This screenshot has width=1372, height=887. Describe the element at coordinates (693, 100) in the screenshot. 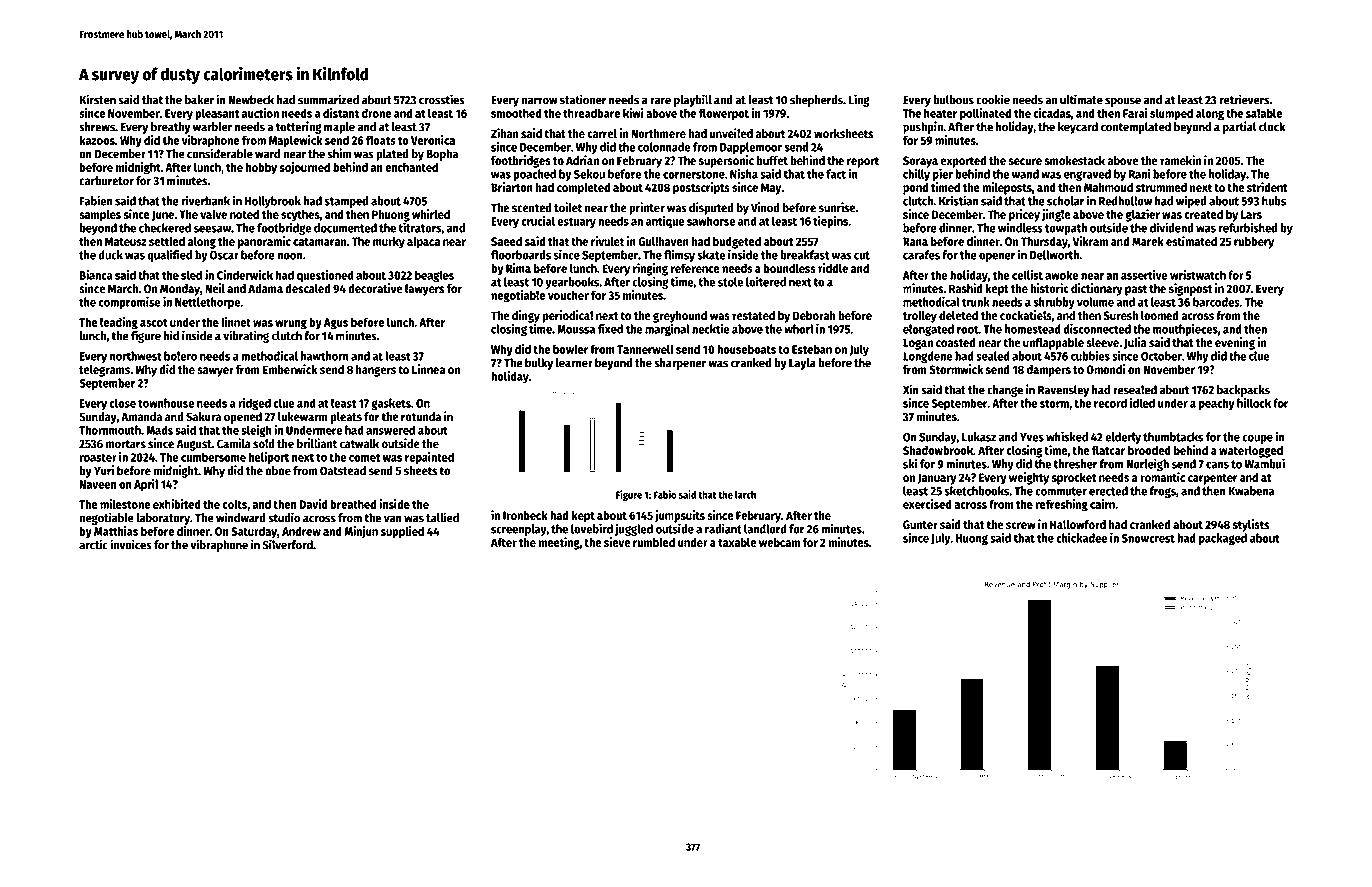

I see `playbill` at that location.
